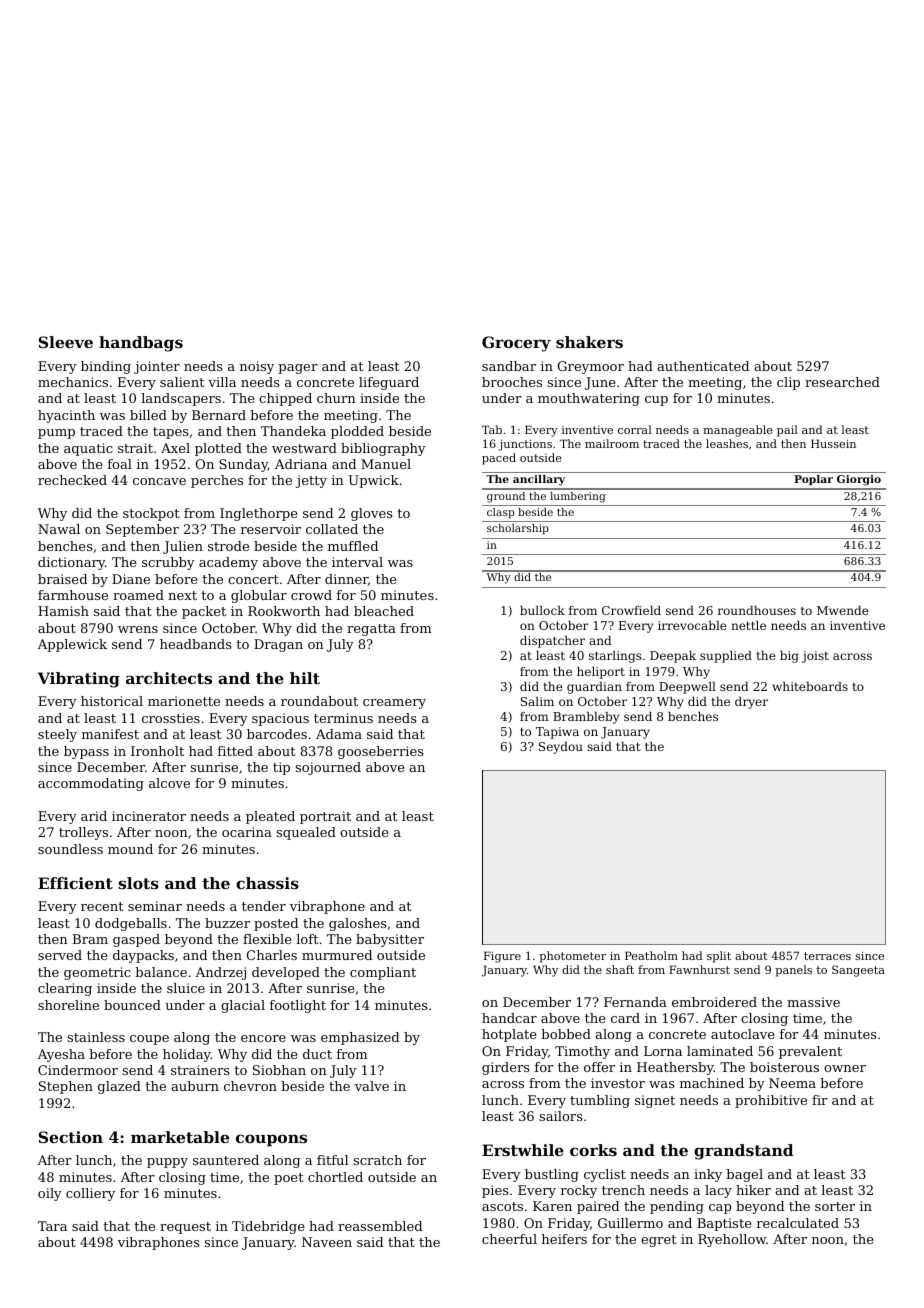 This screenshot has height=1308, width=924. What do you see at coordinates (589, 342) in the screenshot?
I see `shakers` at bounding box center [589, 342].
